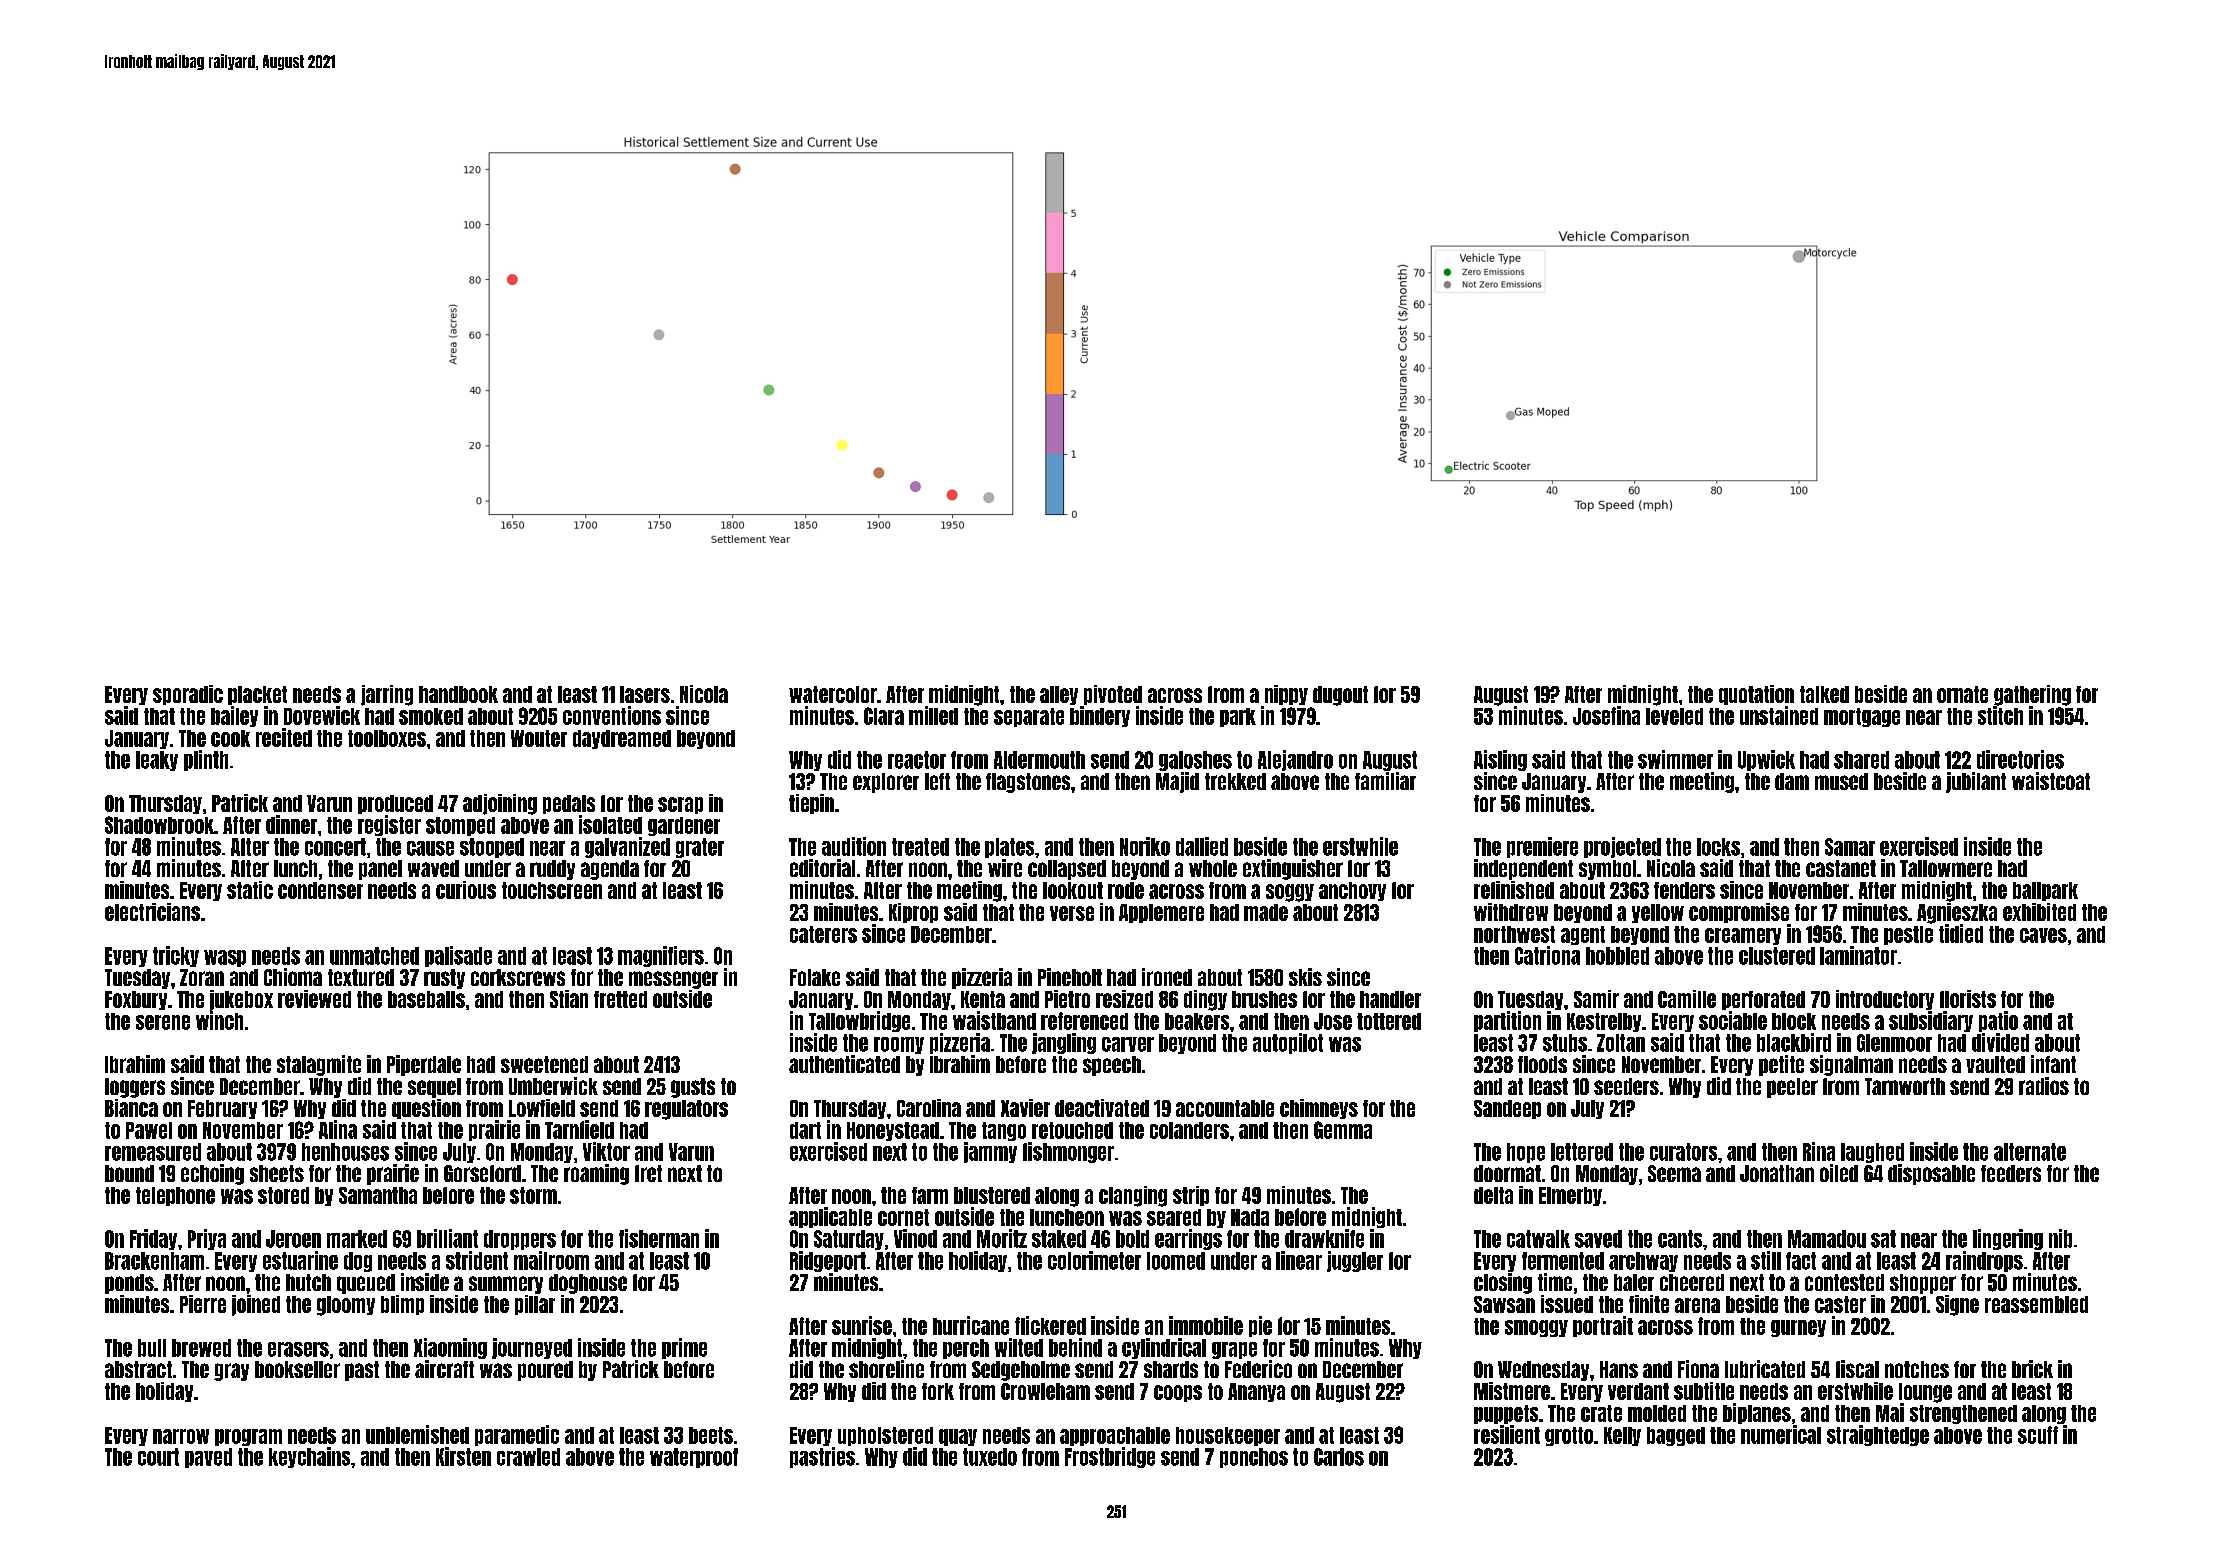 The image size is (2213, 1565). I want to click on swimmer, so click(1675, 759).
